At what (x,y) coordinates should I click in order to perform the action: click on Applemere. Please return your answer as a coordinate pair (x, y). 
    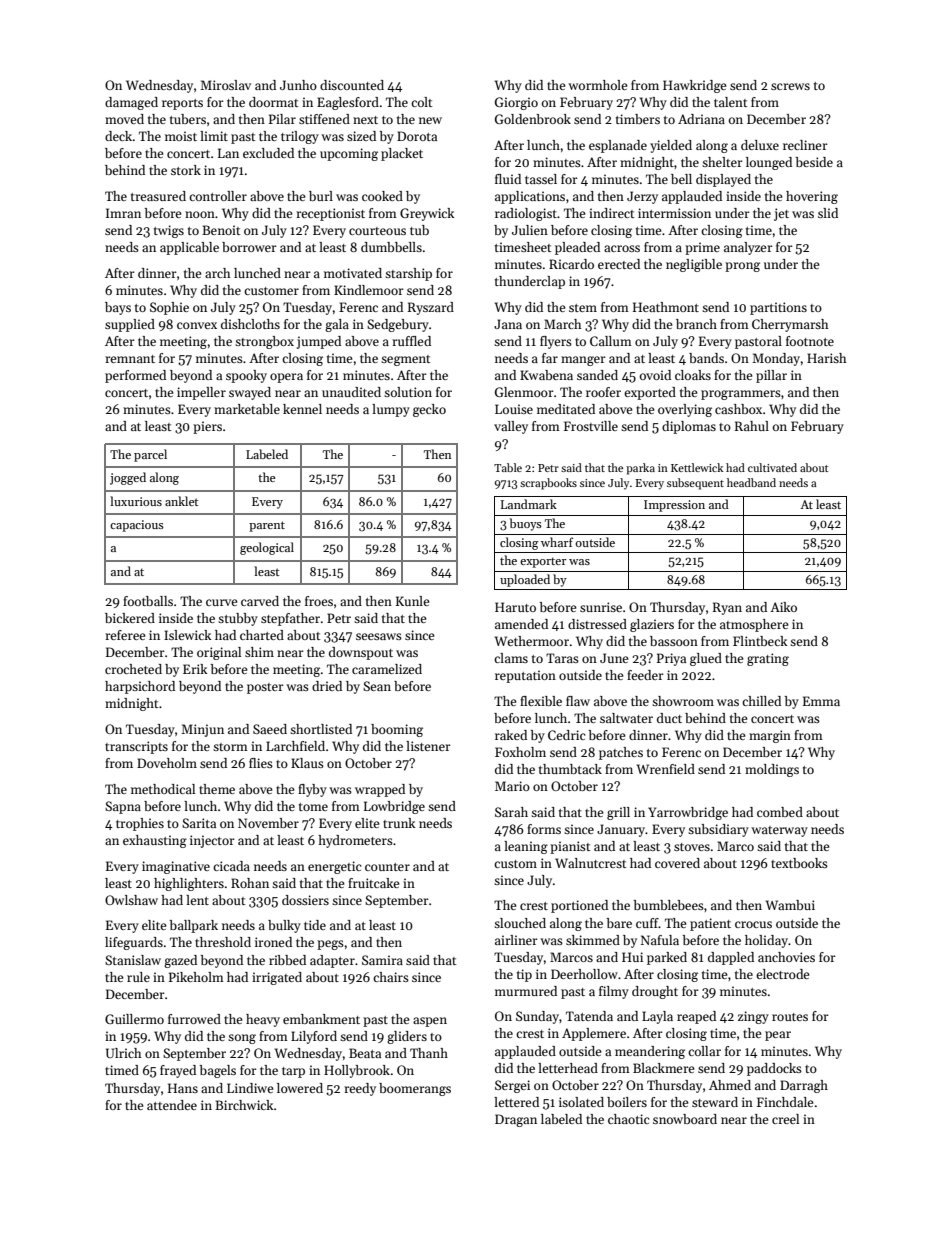
    Looking at the image, I should click on (594, 1034).
